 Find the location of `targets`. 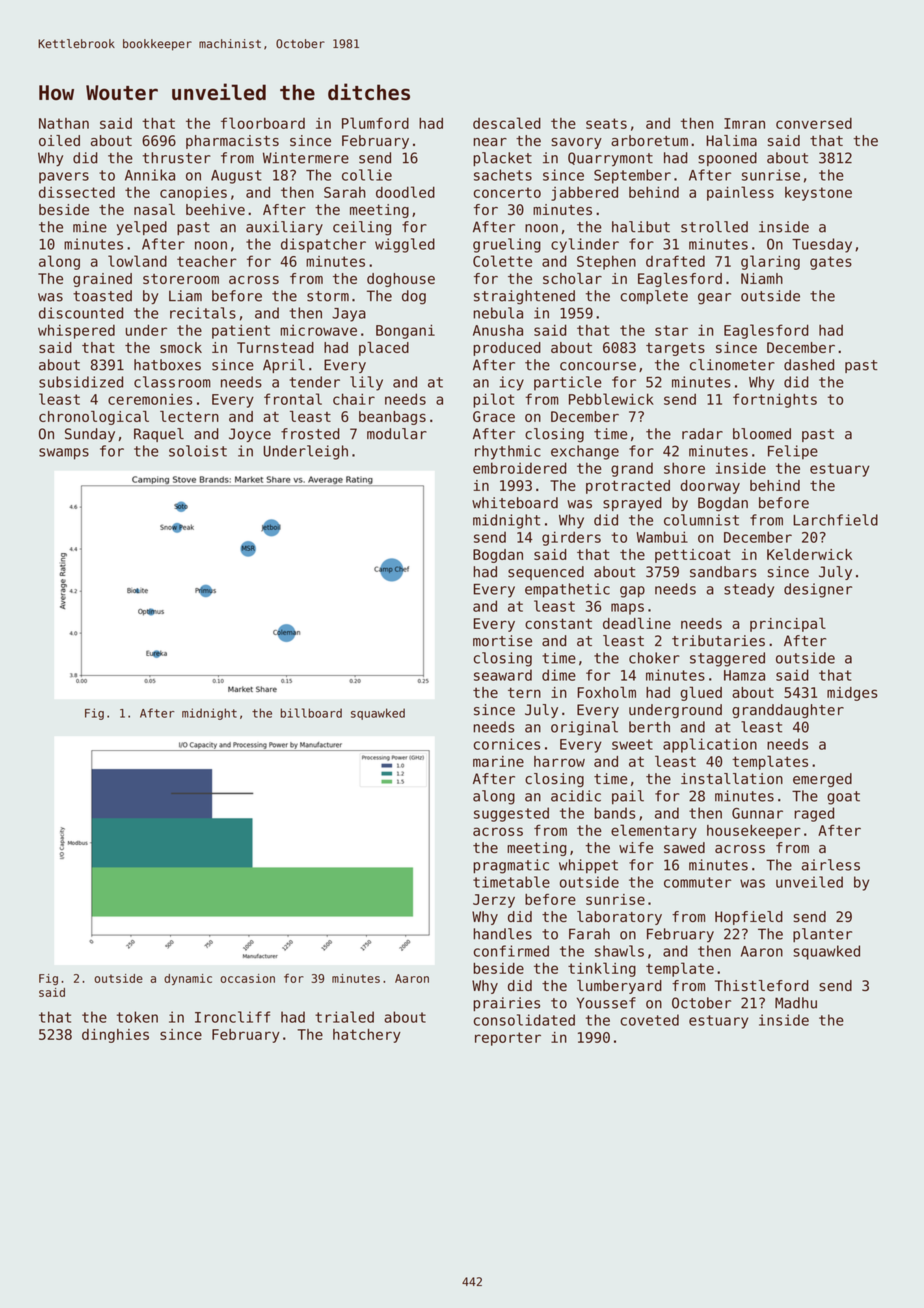

targets is located at coordinates (675, 349).
